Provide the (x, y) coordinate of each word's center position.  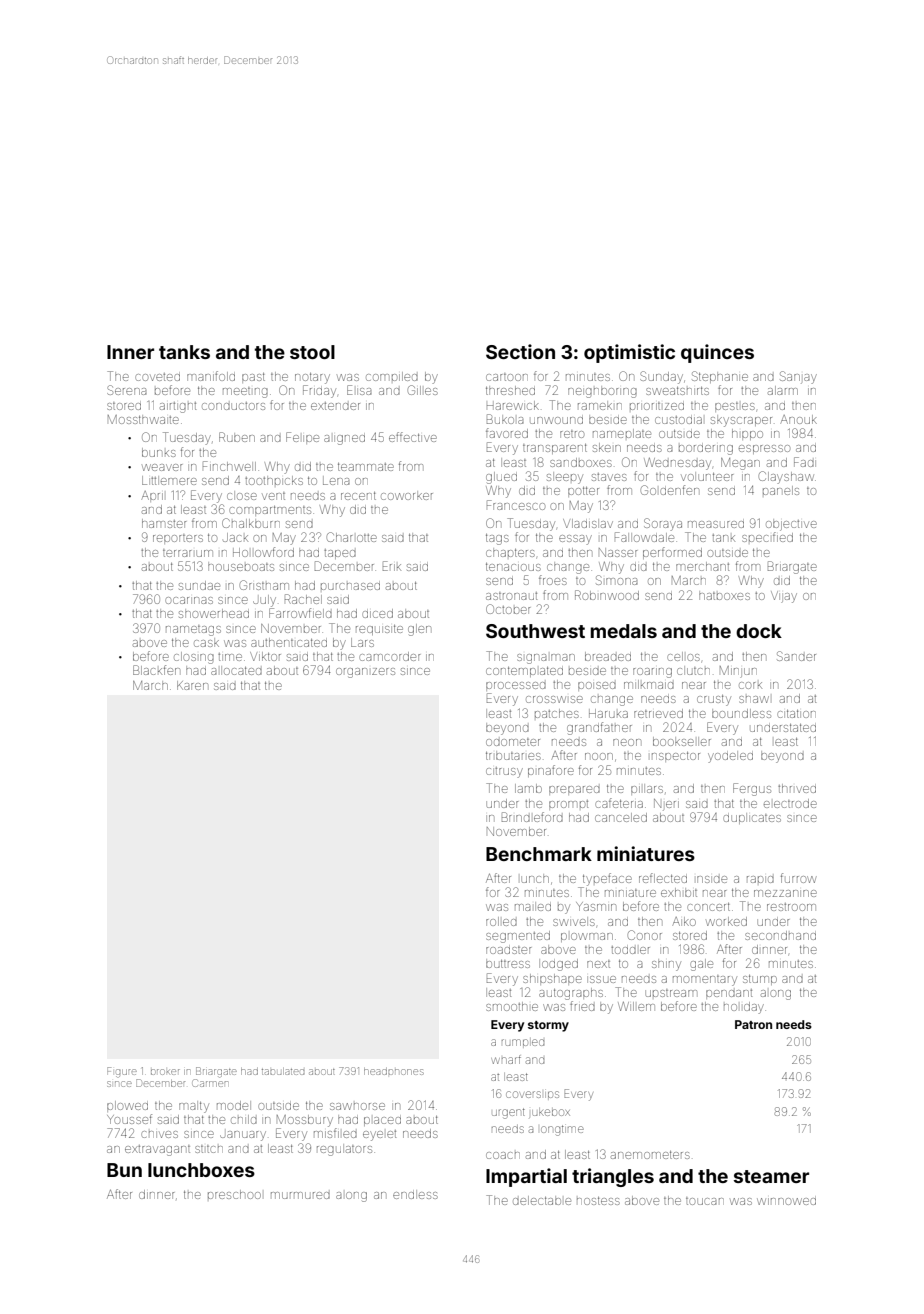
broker (165, 1072)
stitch (209, 1149)
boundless (741, 713)
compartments (270, 511)
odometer (513, 742)
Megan (740, 464)
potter (583, 492)
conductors (233, 406)
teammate (366, 467)
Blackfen (156, 670)
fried (582, 1006)
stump (760, 980)
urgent (508, 1113)
